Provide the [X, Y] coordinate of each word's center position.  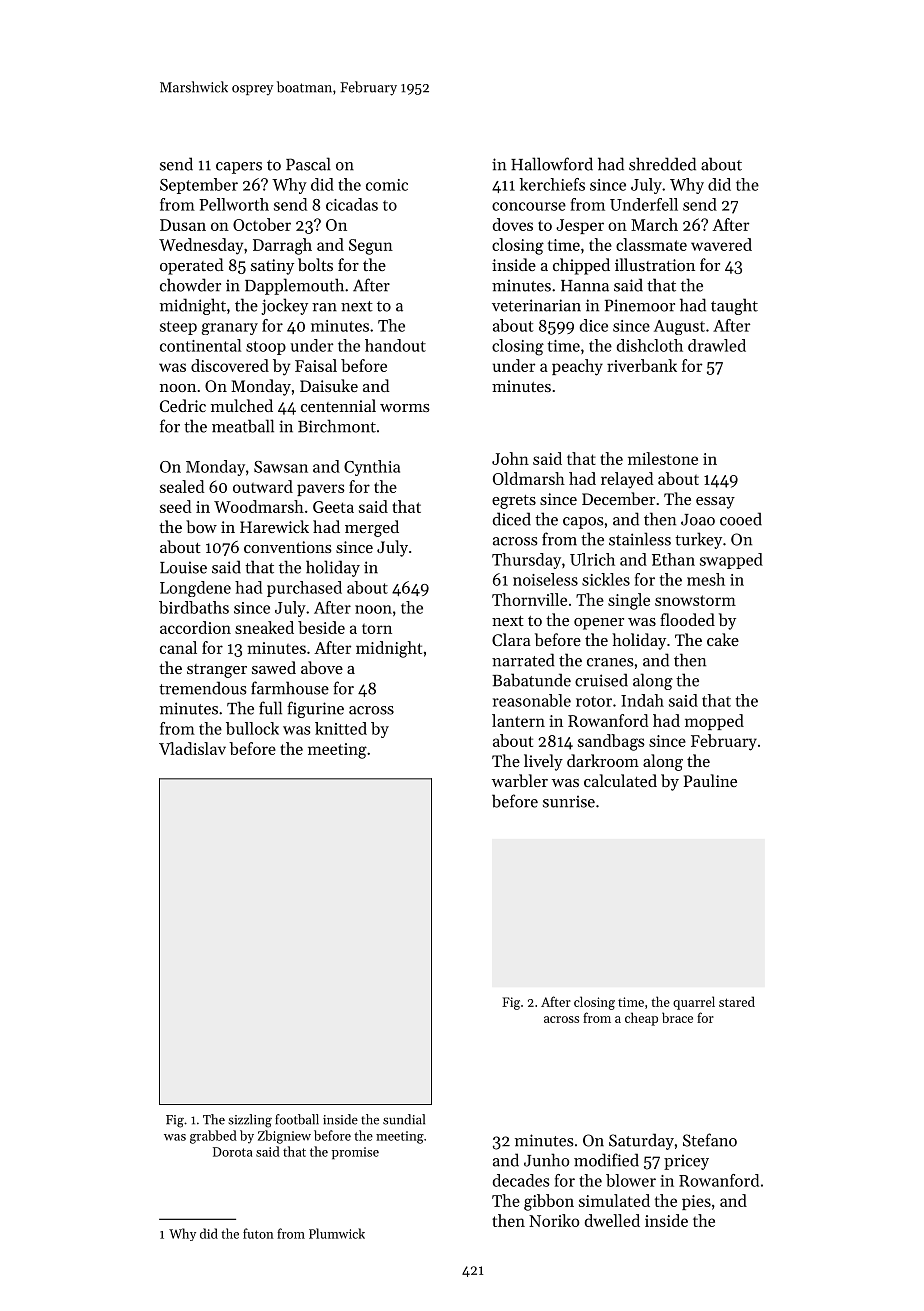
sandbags [611, 742]
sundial [404, 1119]
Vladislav [192, 748]
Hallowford [552, 164]
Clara [511, 639]
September [199, 186]
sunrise [569, 801]
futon [258, 1233]
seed [175, 506]
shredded [662, 164]
